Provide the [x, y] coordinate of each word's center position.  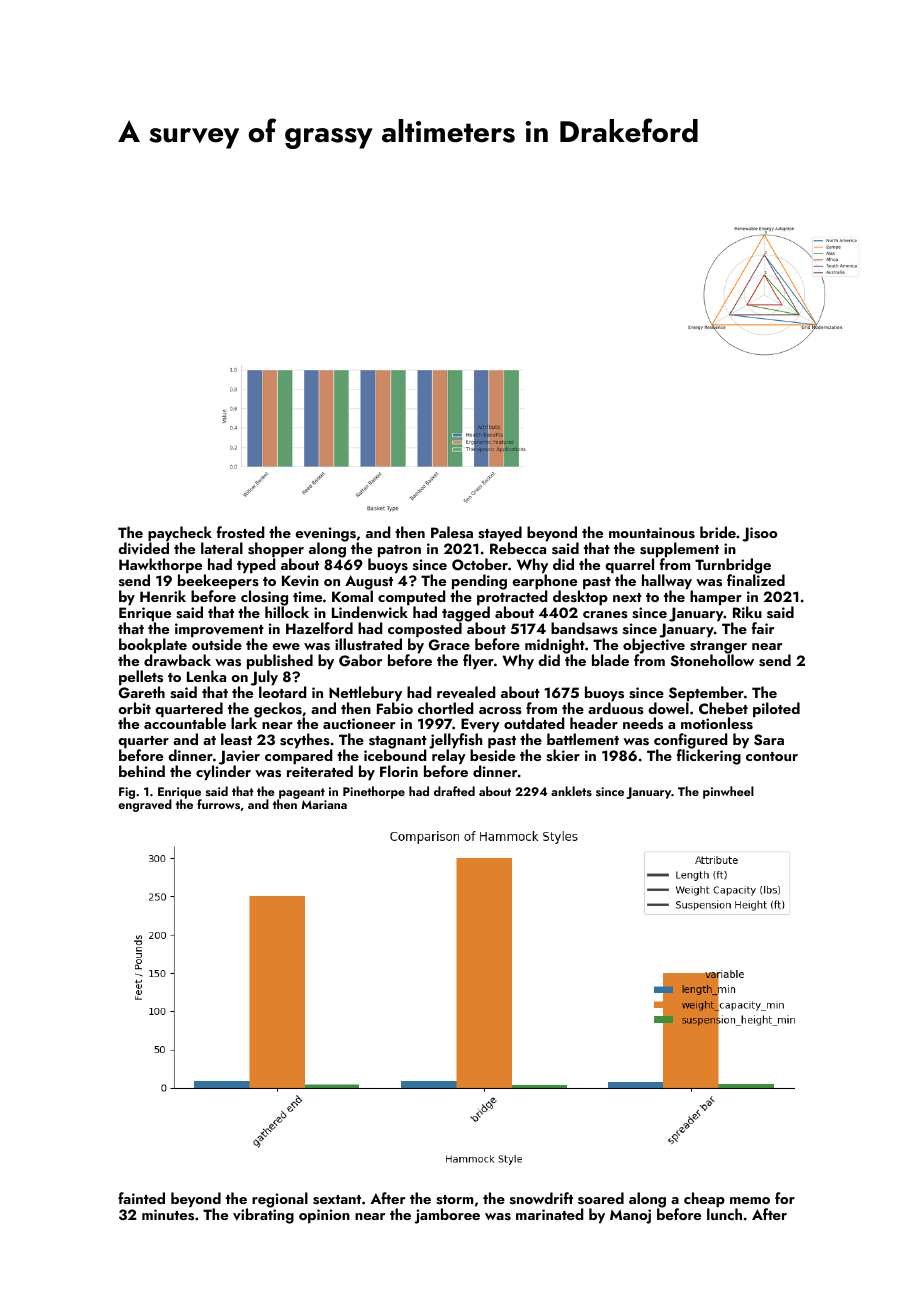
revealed [466, 692]
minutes [168, 1215]
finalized [756, 580]
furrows [218, 804]
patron [399, 551]
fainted [141, 1198]
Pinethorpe [374, 792]
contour [772, 756]
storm [454, 1200]
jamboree [447, 1216]
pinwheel [728, 792]
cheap [704, 1200]
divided [143, 548]
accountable [185, 723]
